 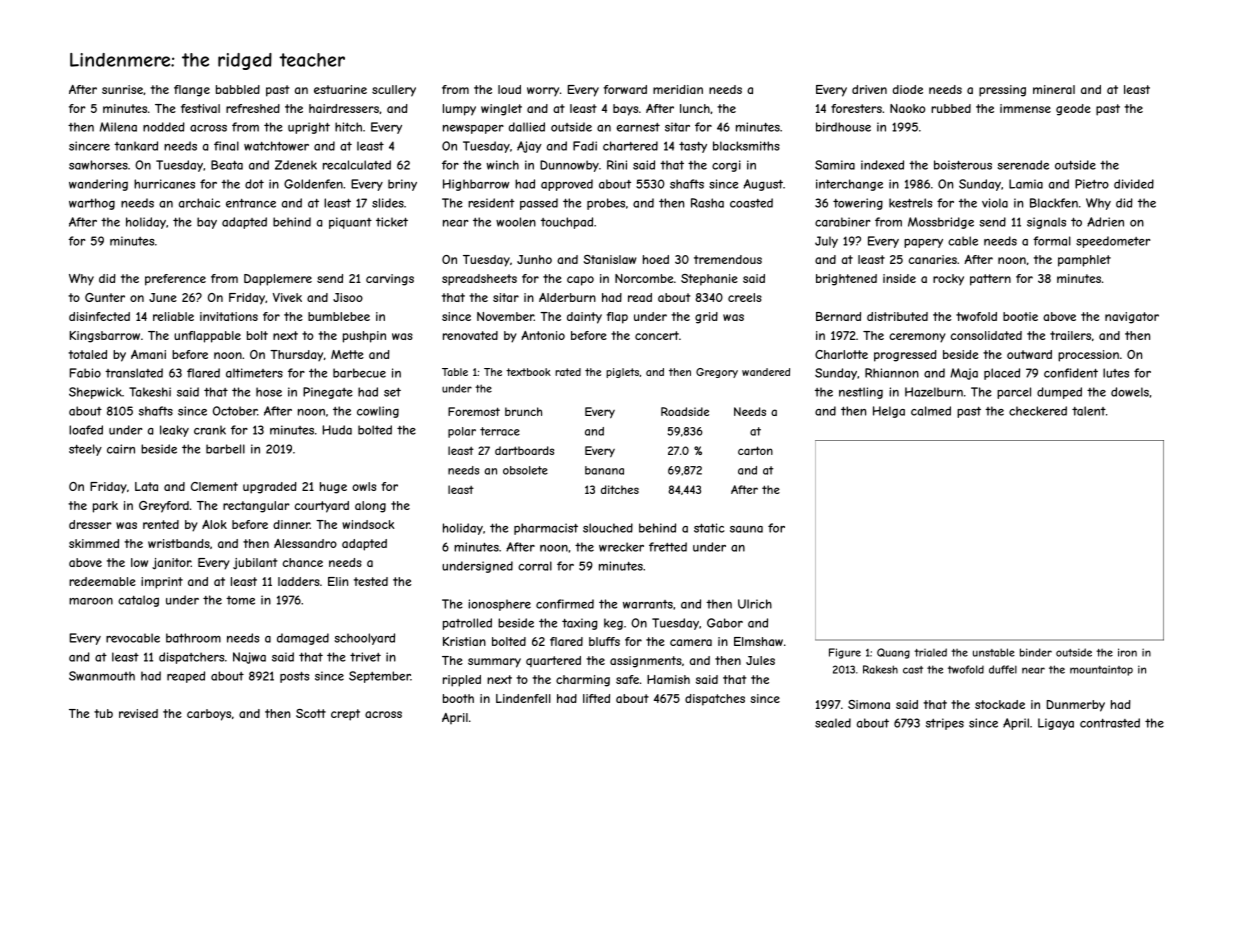 I want to click on dot, so click(x=254, y=184).
